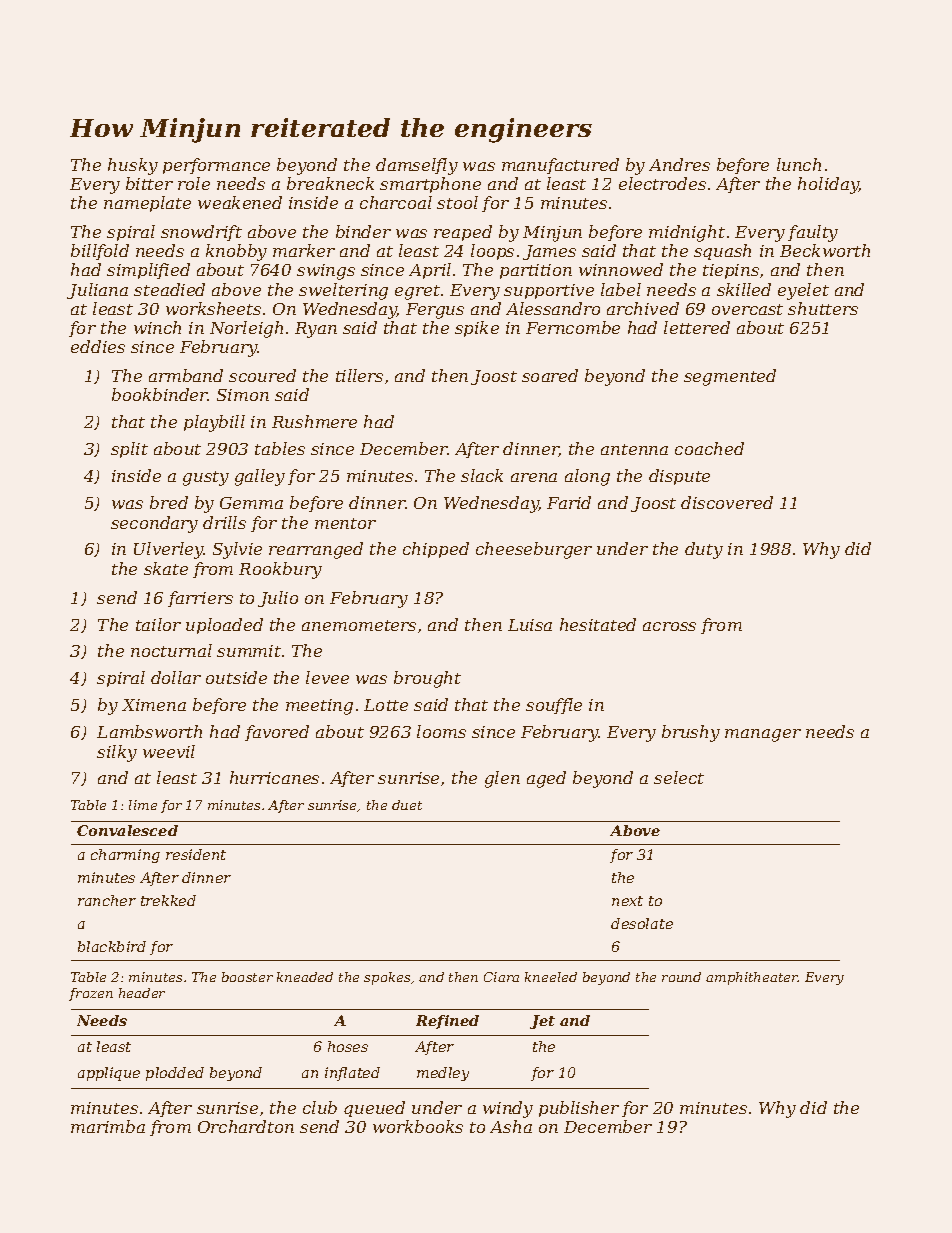 This image has height=1233, width=952. Describe the element at coordinates (579, 1109) in the image. I see `publisher` at that location.
